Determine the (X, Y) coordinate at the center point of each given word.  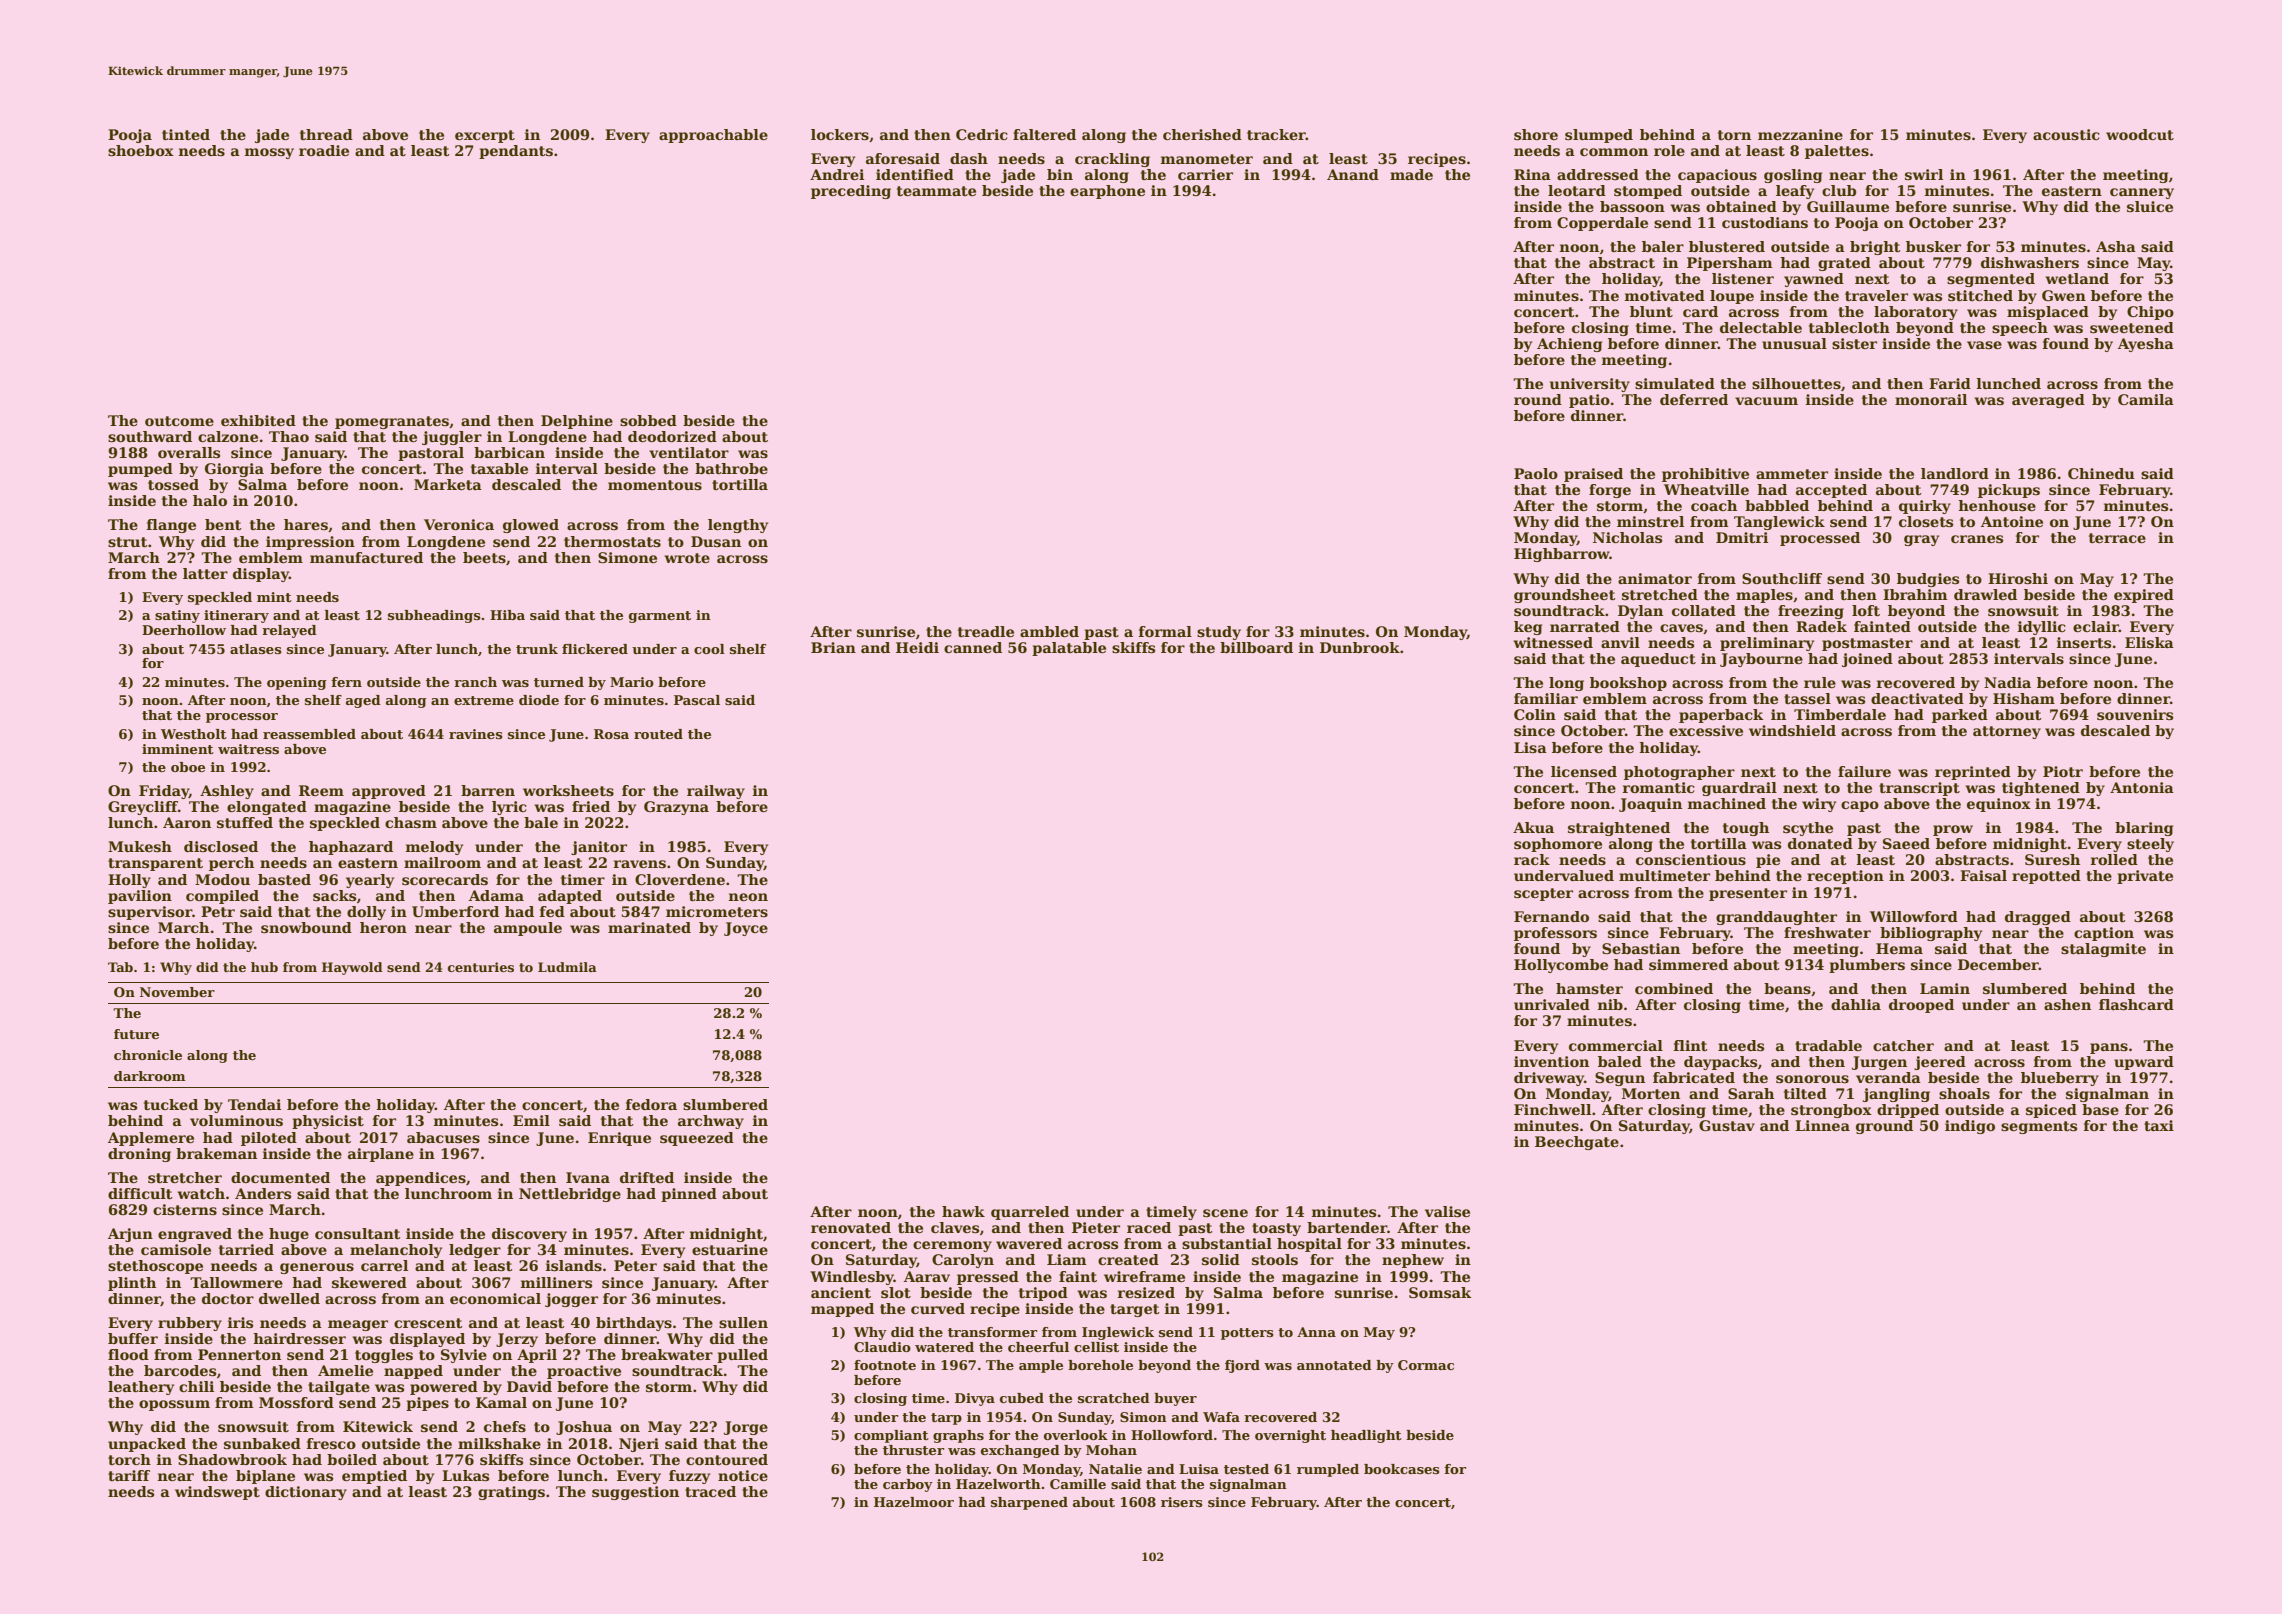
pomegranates (392, 422)
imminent (178, 749)
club (1839, 190)
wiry (1819, 805)
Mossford (296, 1402)
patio (1589, 401)
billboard (1256, 647)
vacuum (1766, 401)
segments (2039, 1127)
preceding (851, 192)
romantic (1659, 787)
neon (748, 897)
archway (711, 1122)
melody (434, 848)
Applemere (151, 1139)
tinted (186, 134)
